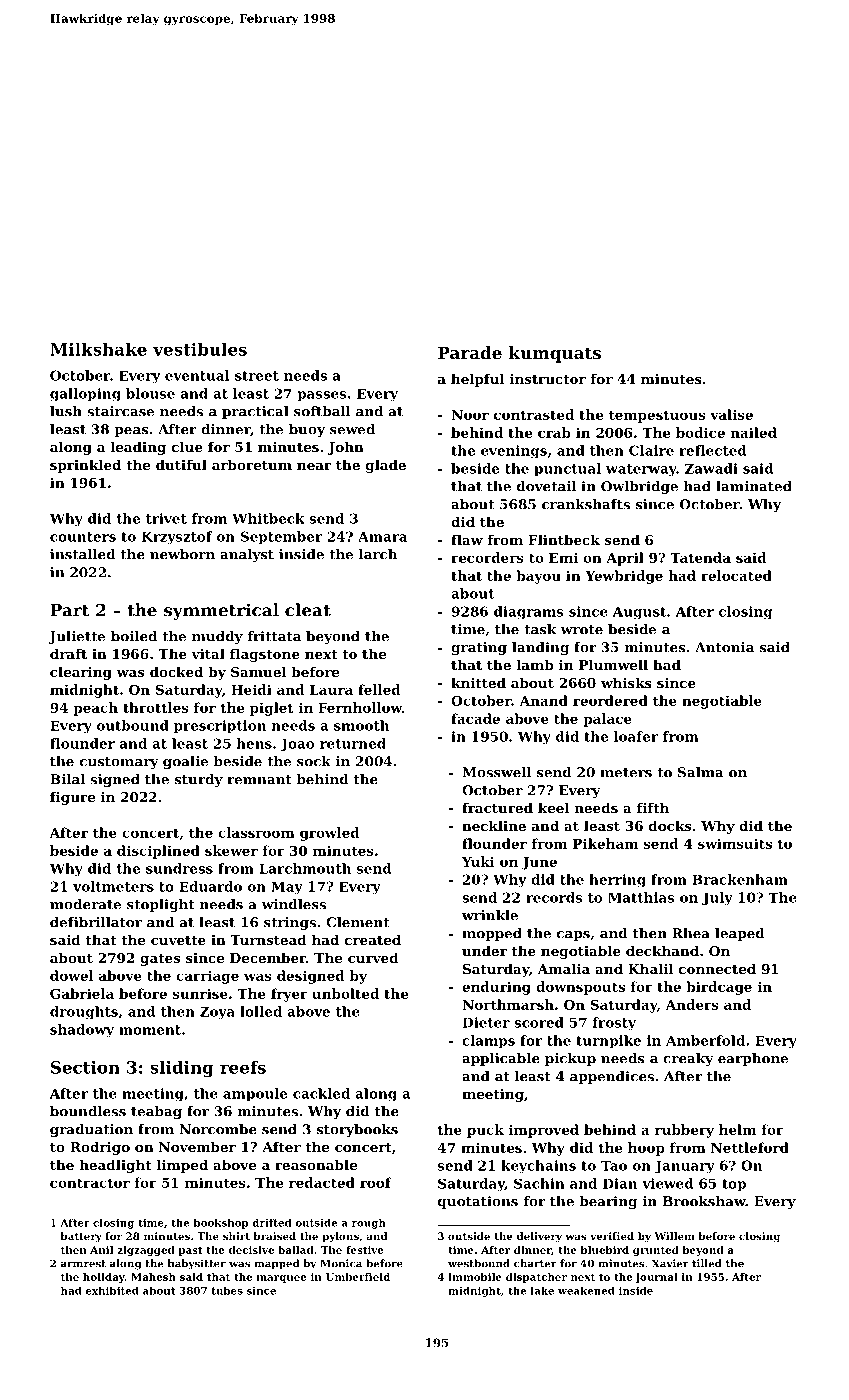 Image resolution: width=849 pixels, height=1400 pixels. What do you see at coordinates (200, 993) in the page?
I see `sunrise` at bounding box center [200, 993].
